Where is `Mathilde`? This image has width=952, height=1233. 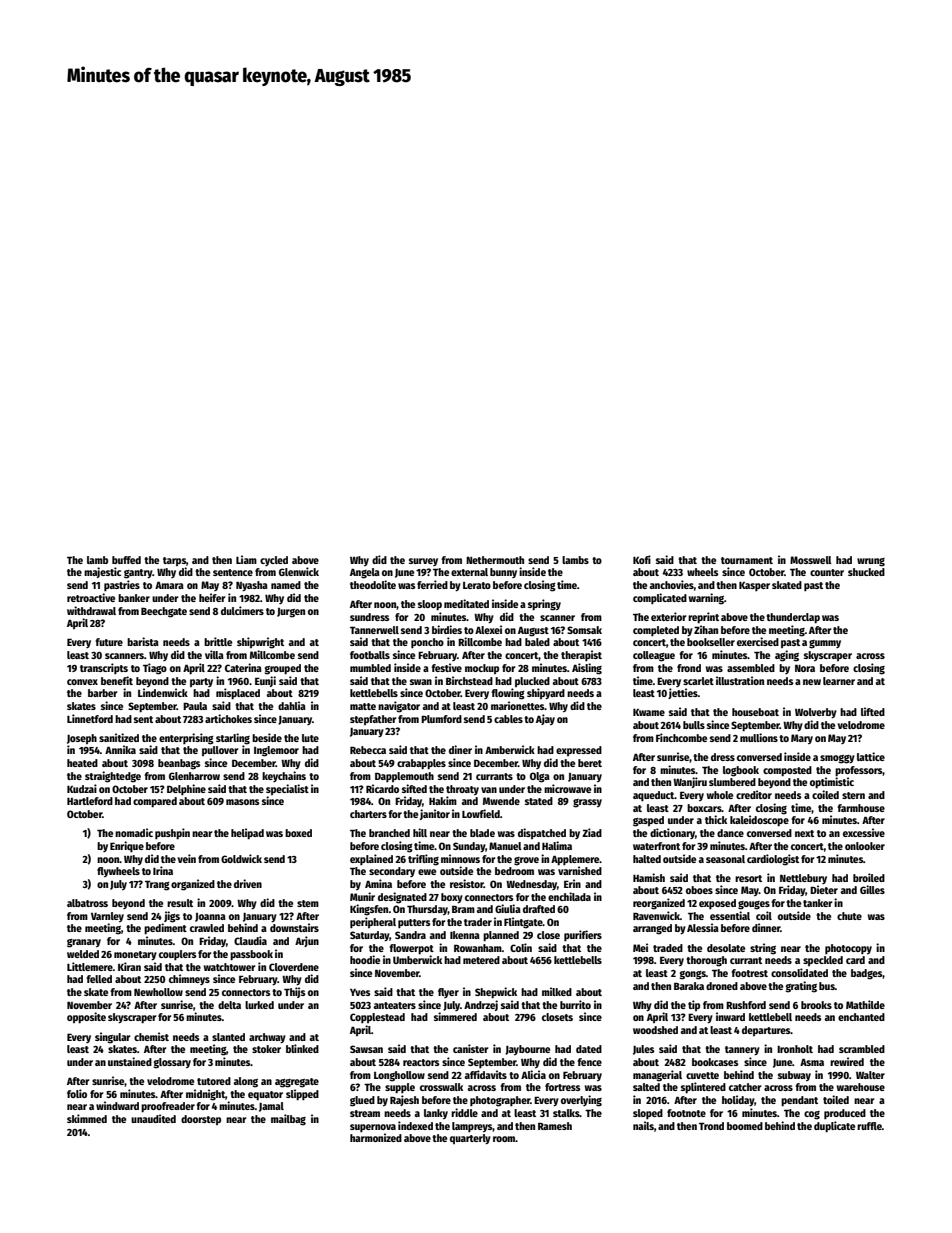 Mathilde is located at coordinates (865, 1004).
